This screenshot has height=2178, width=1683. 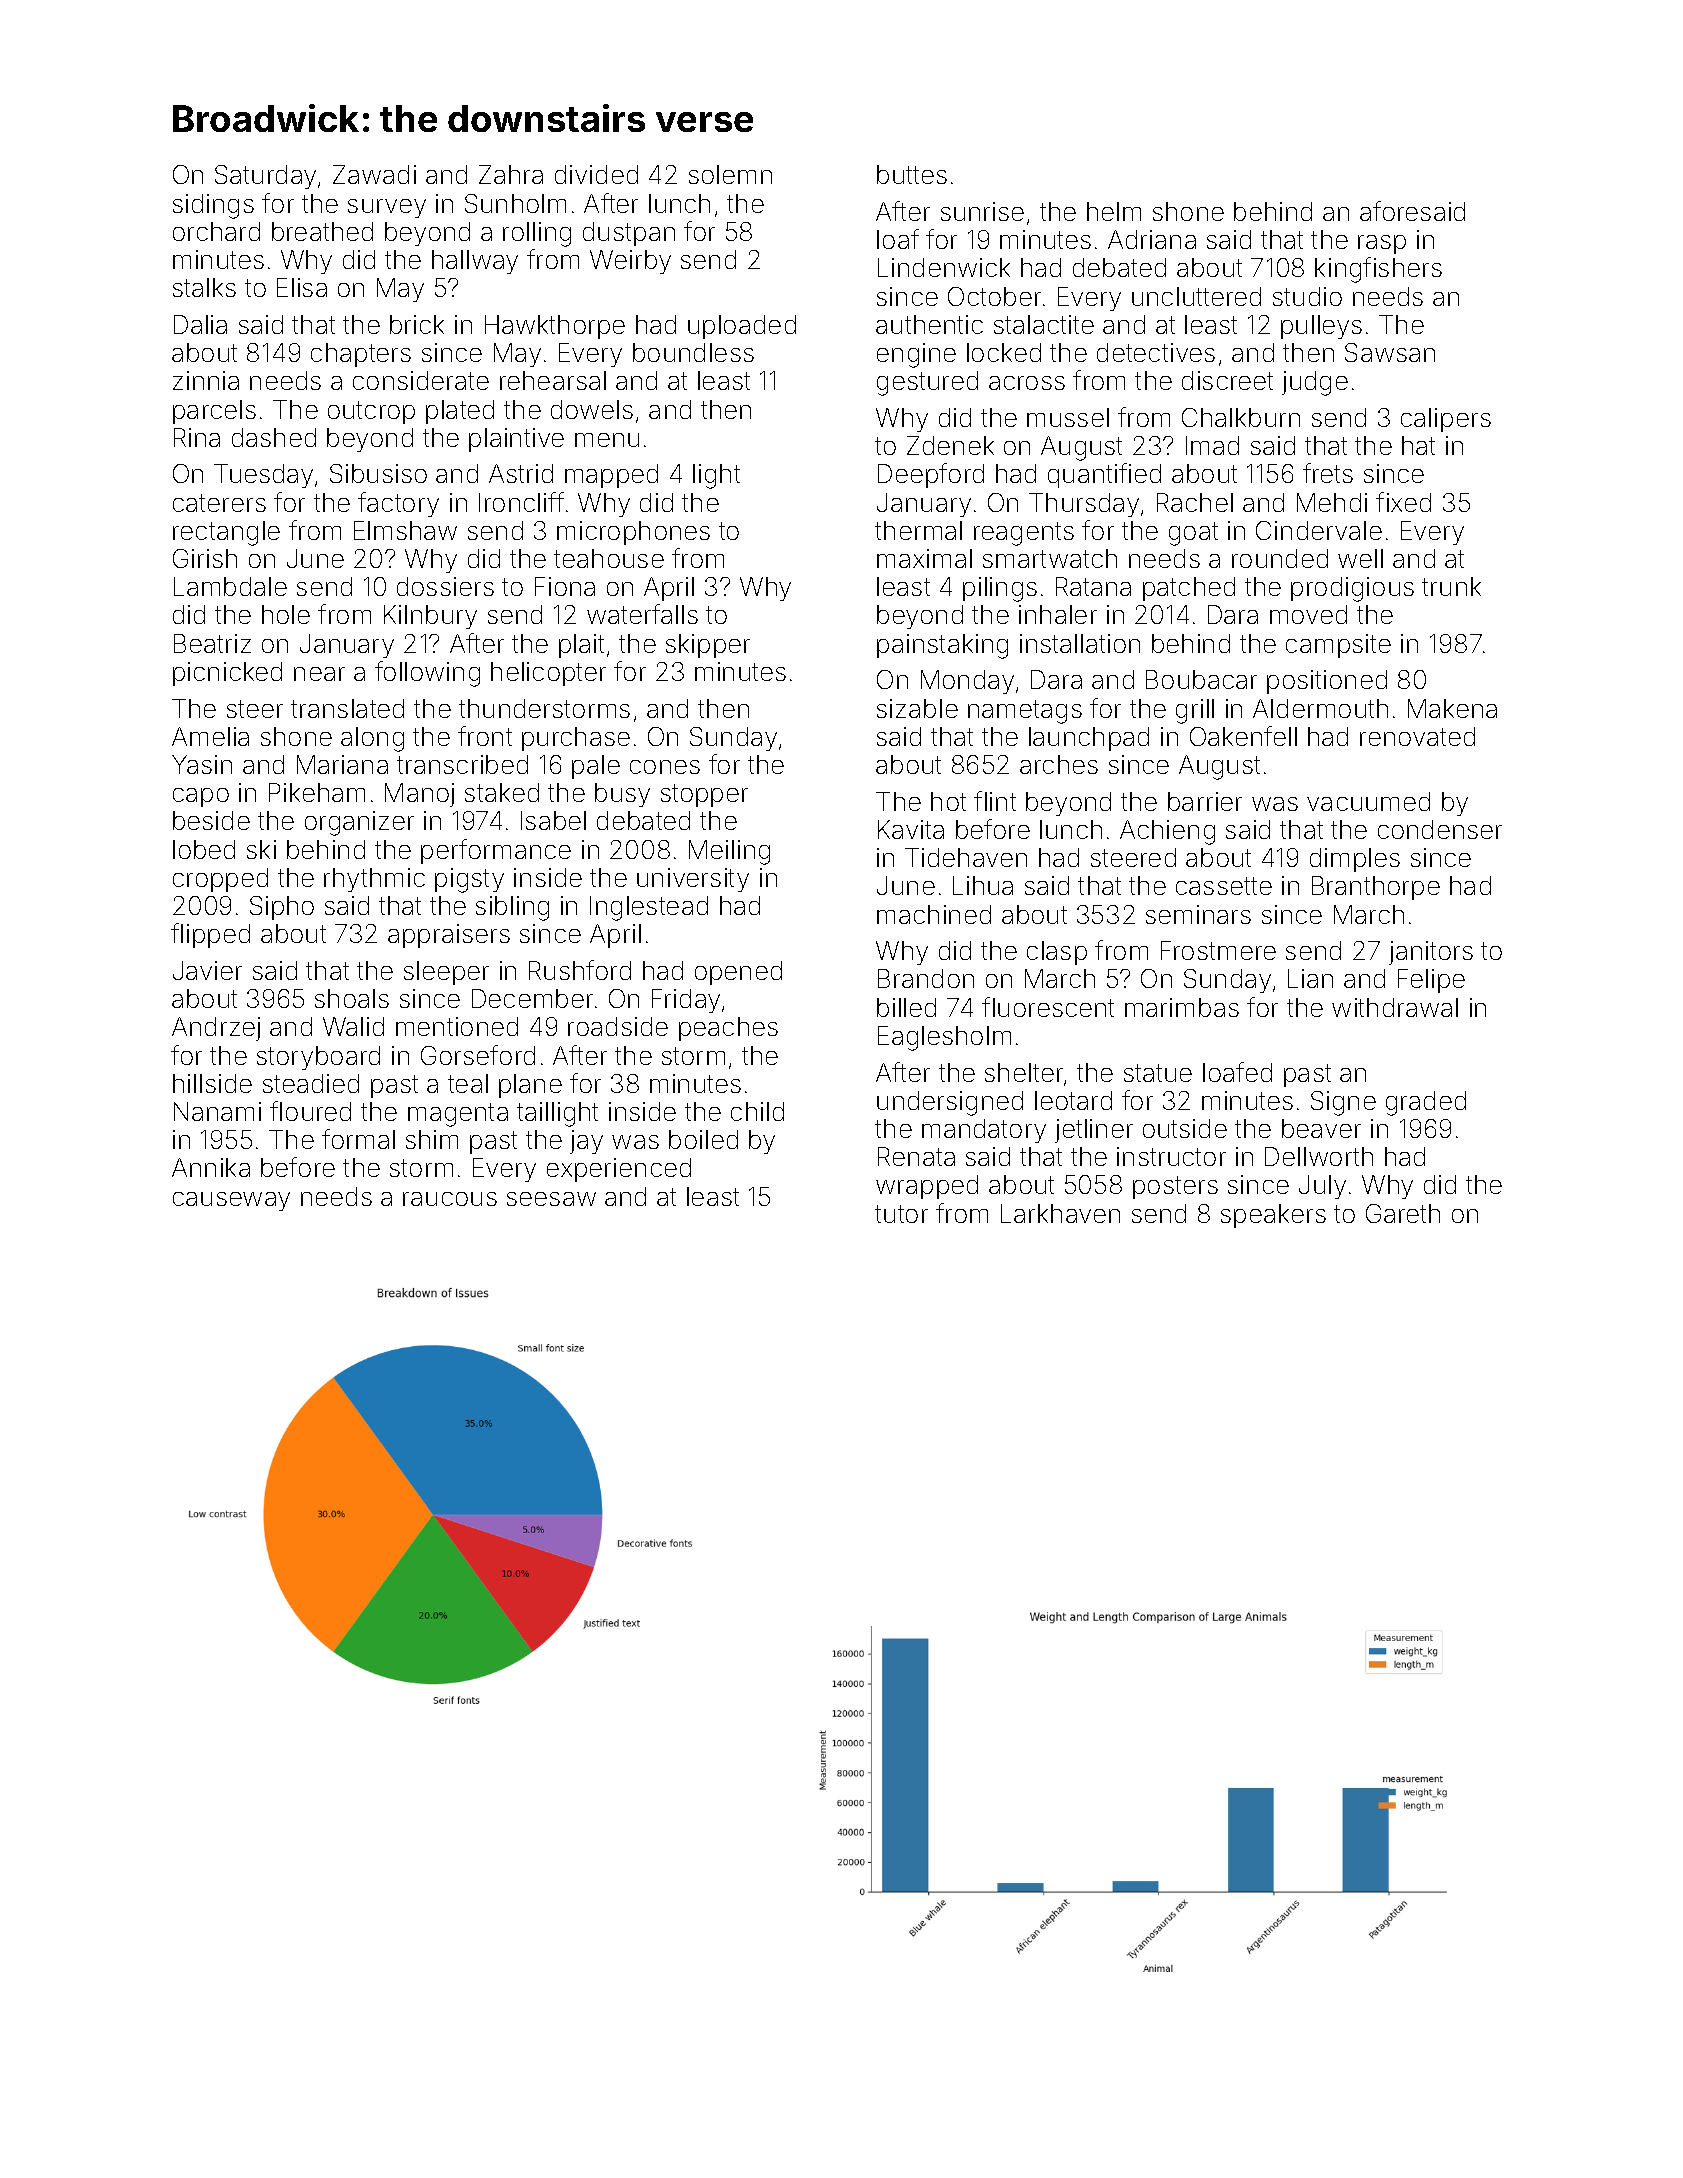 I want to click on vacuumed, so click(x=1368, y=801).
